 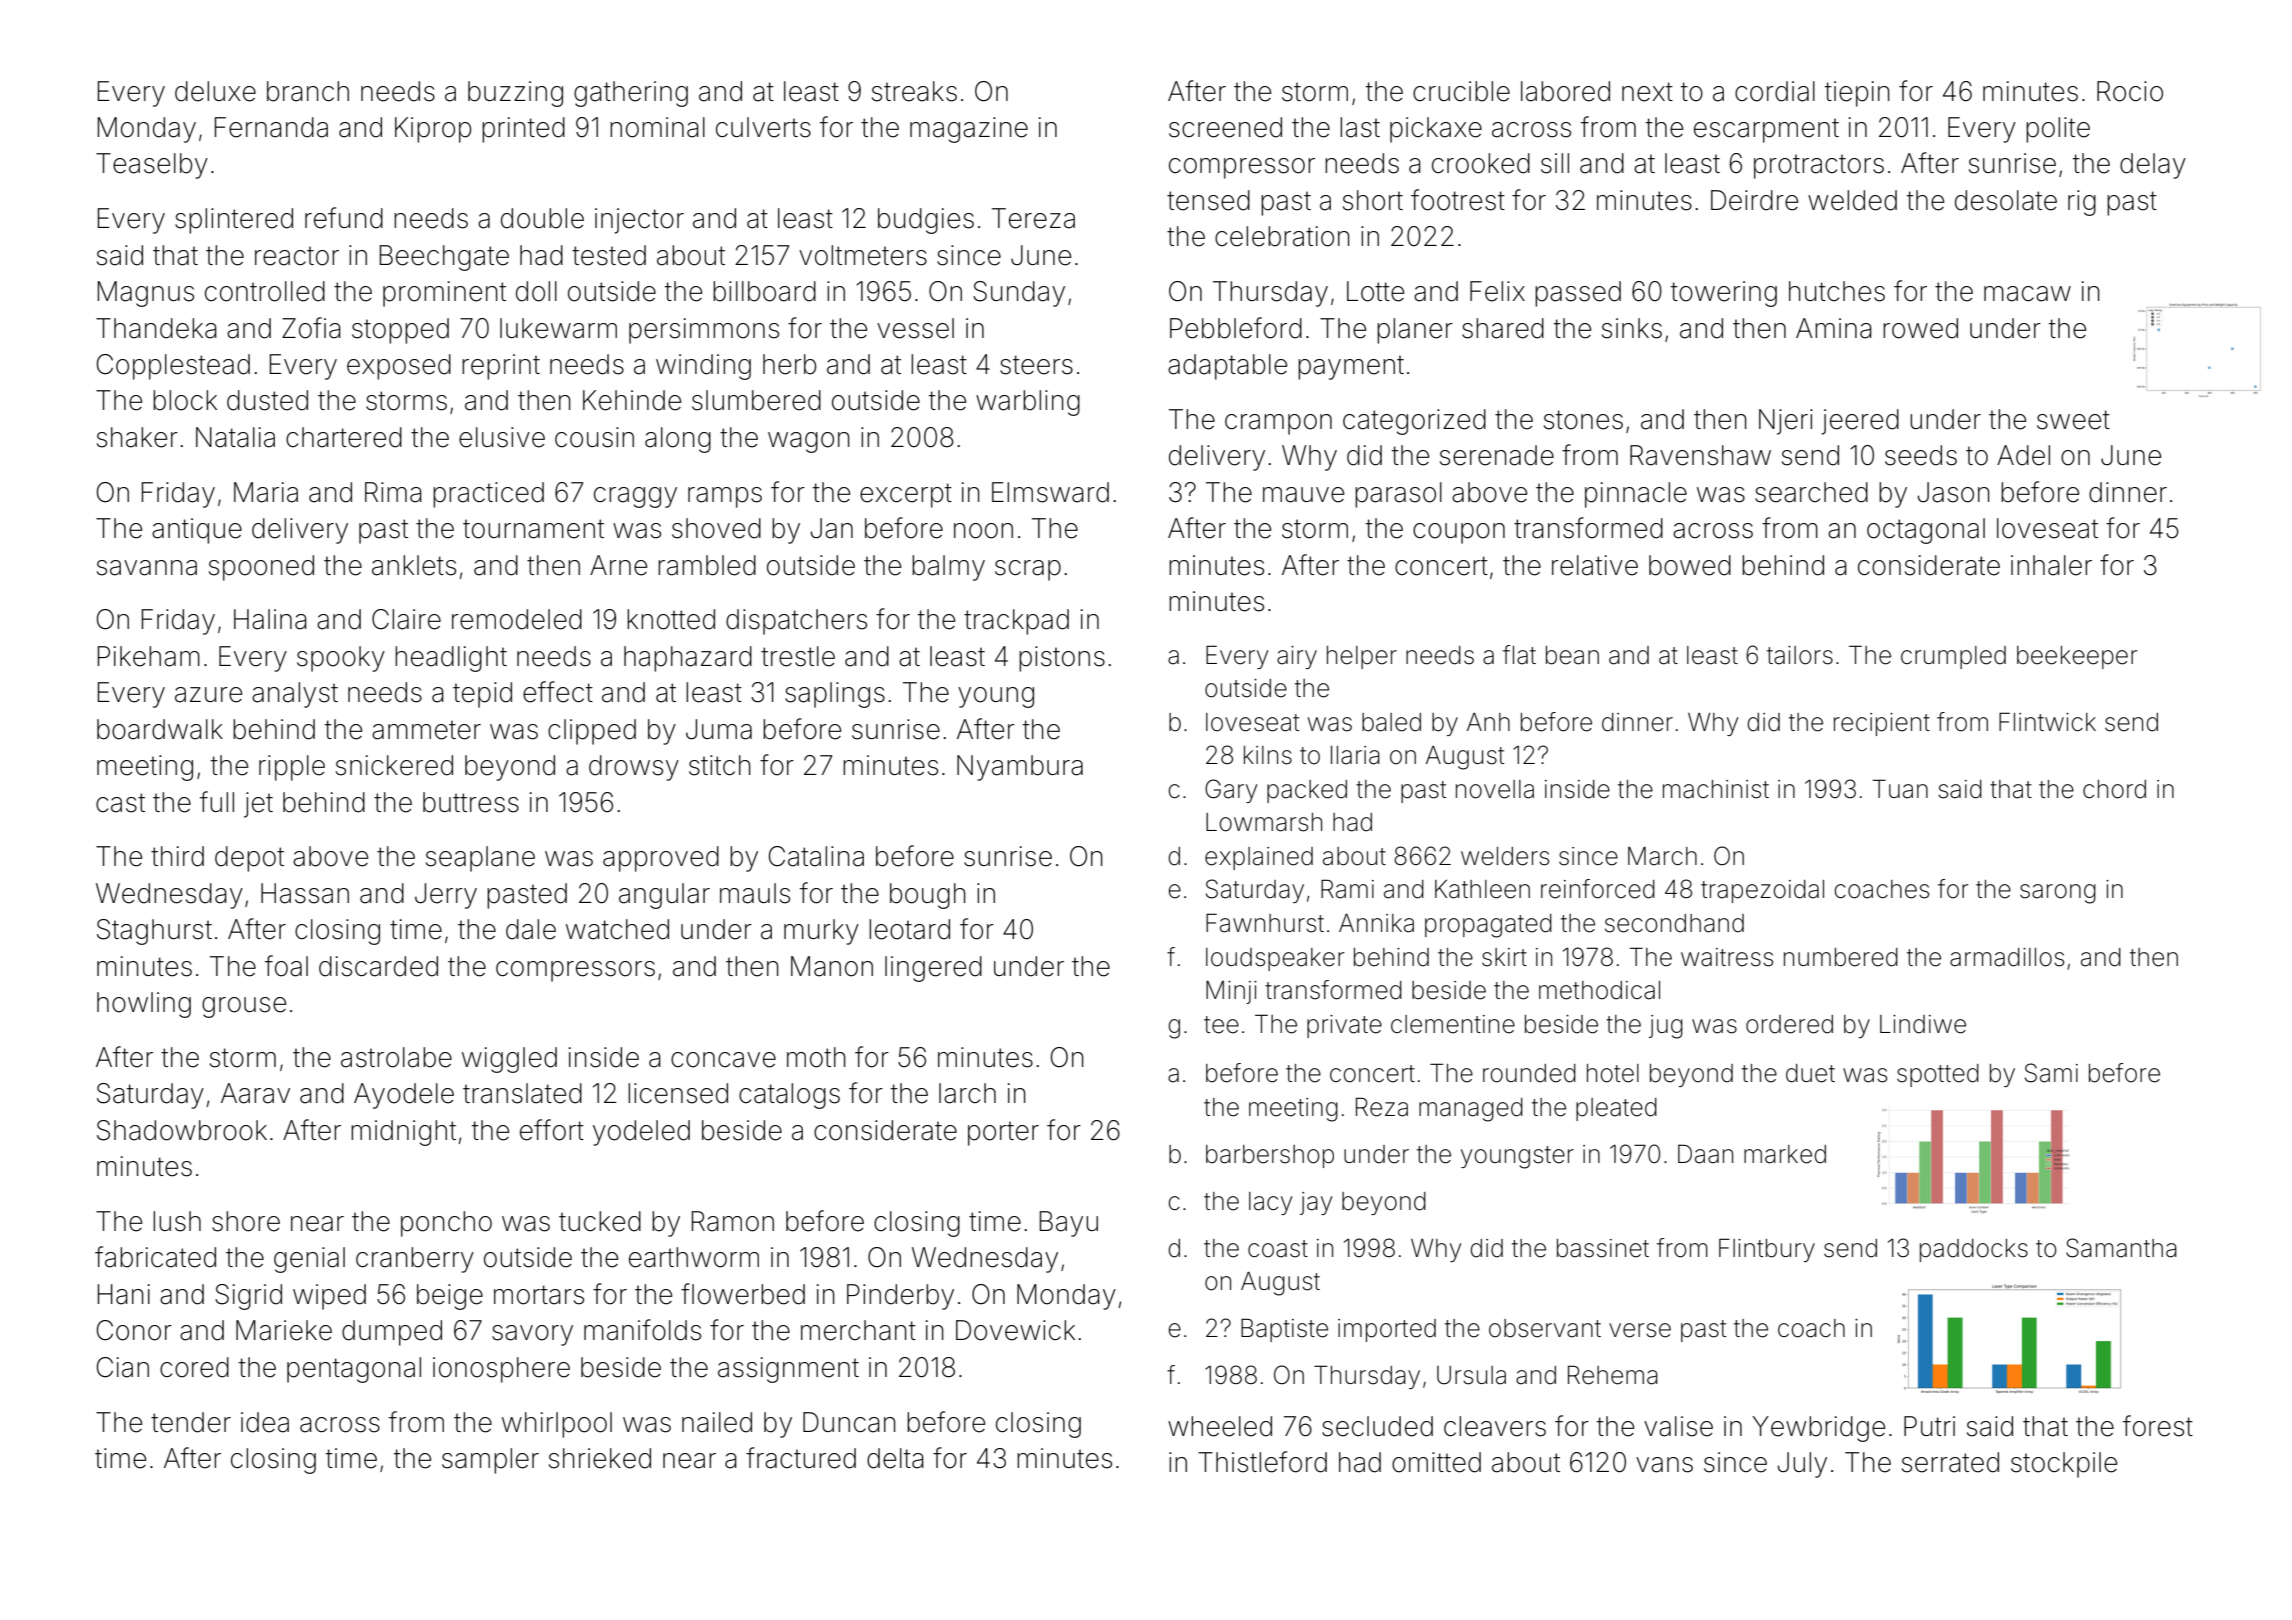 What do you see at coordinates (2051, 1073) in the screenshot?
I see `Sami` at bounding box center [2051, 1073].
